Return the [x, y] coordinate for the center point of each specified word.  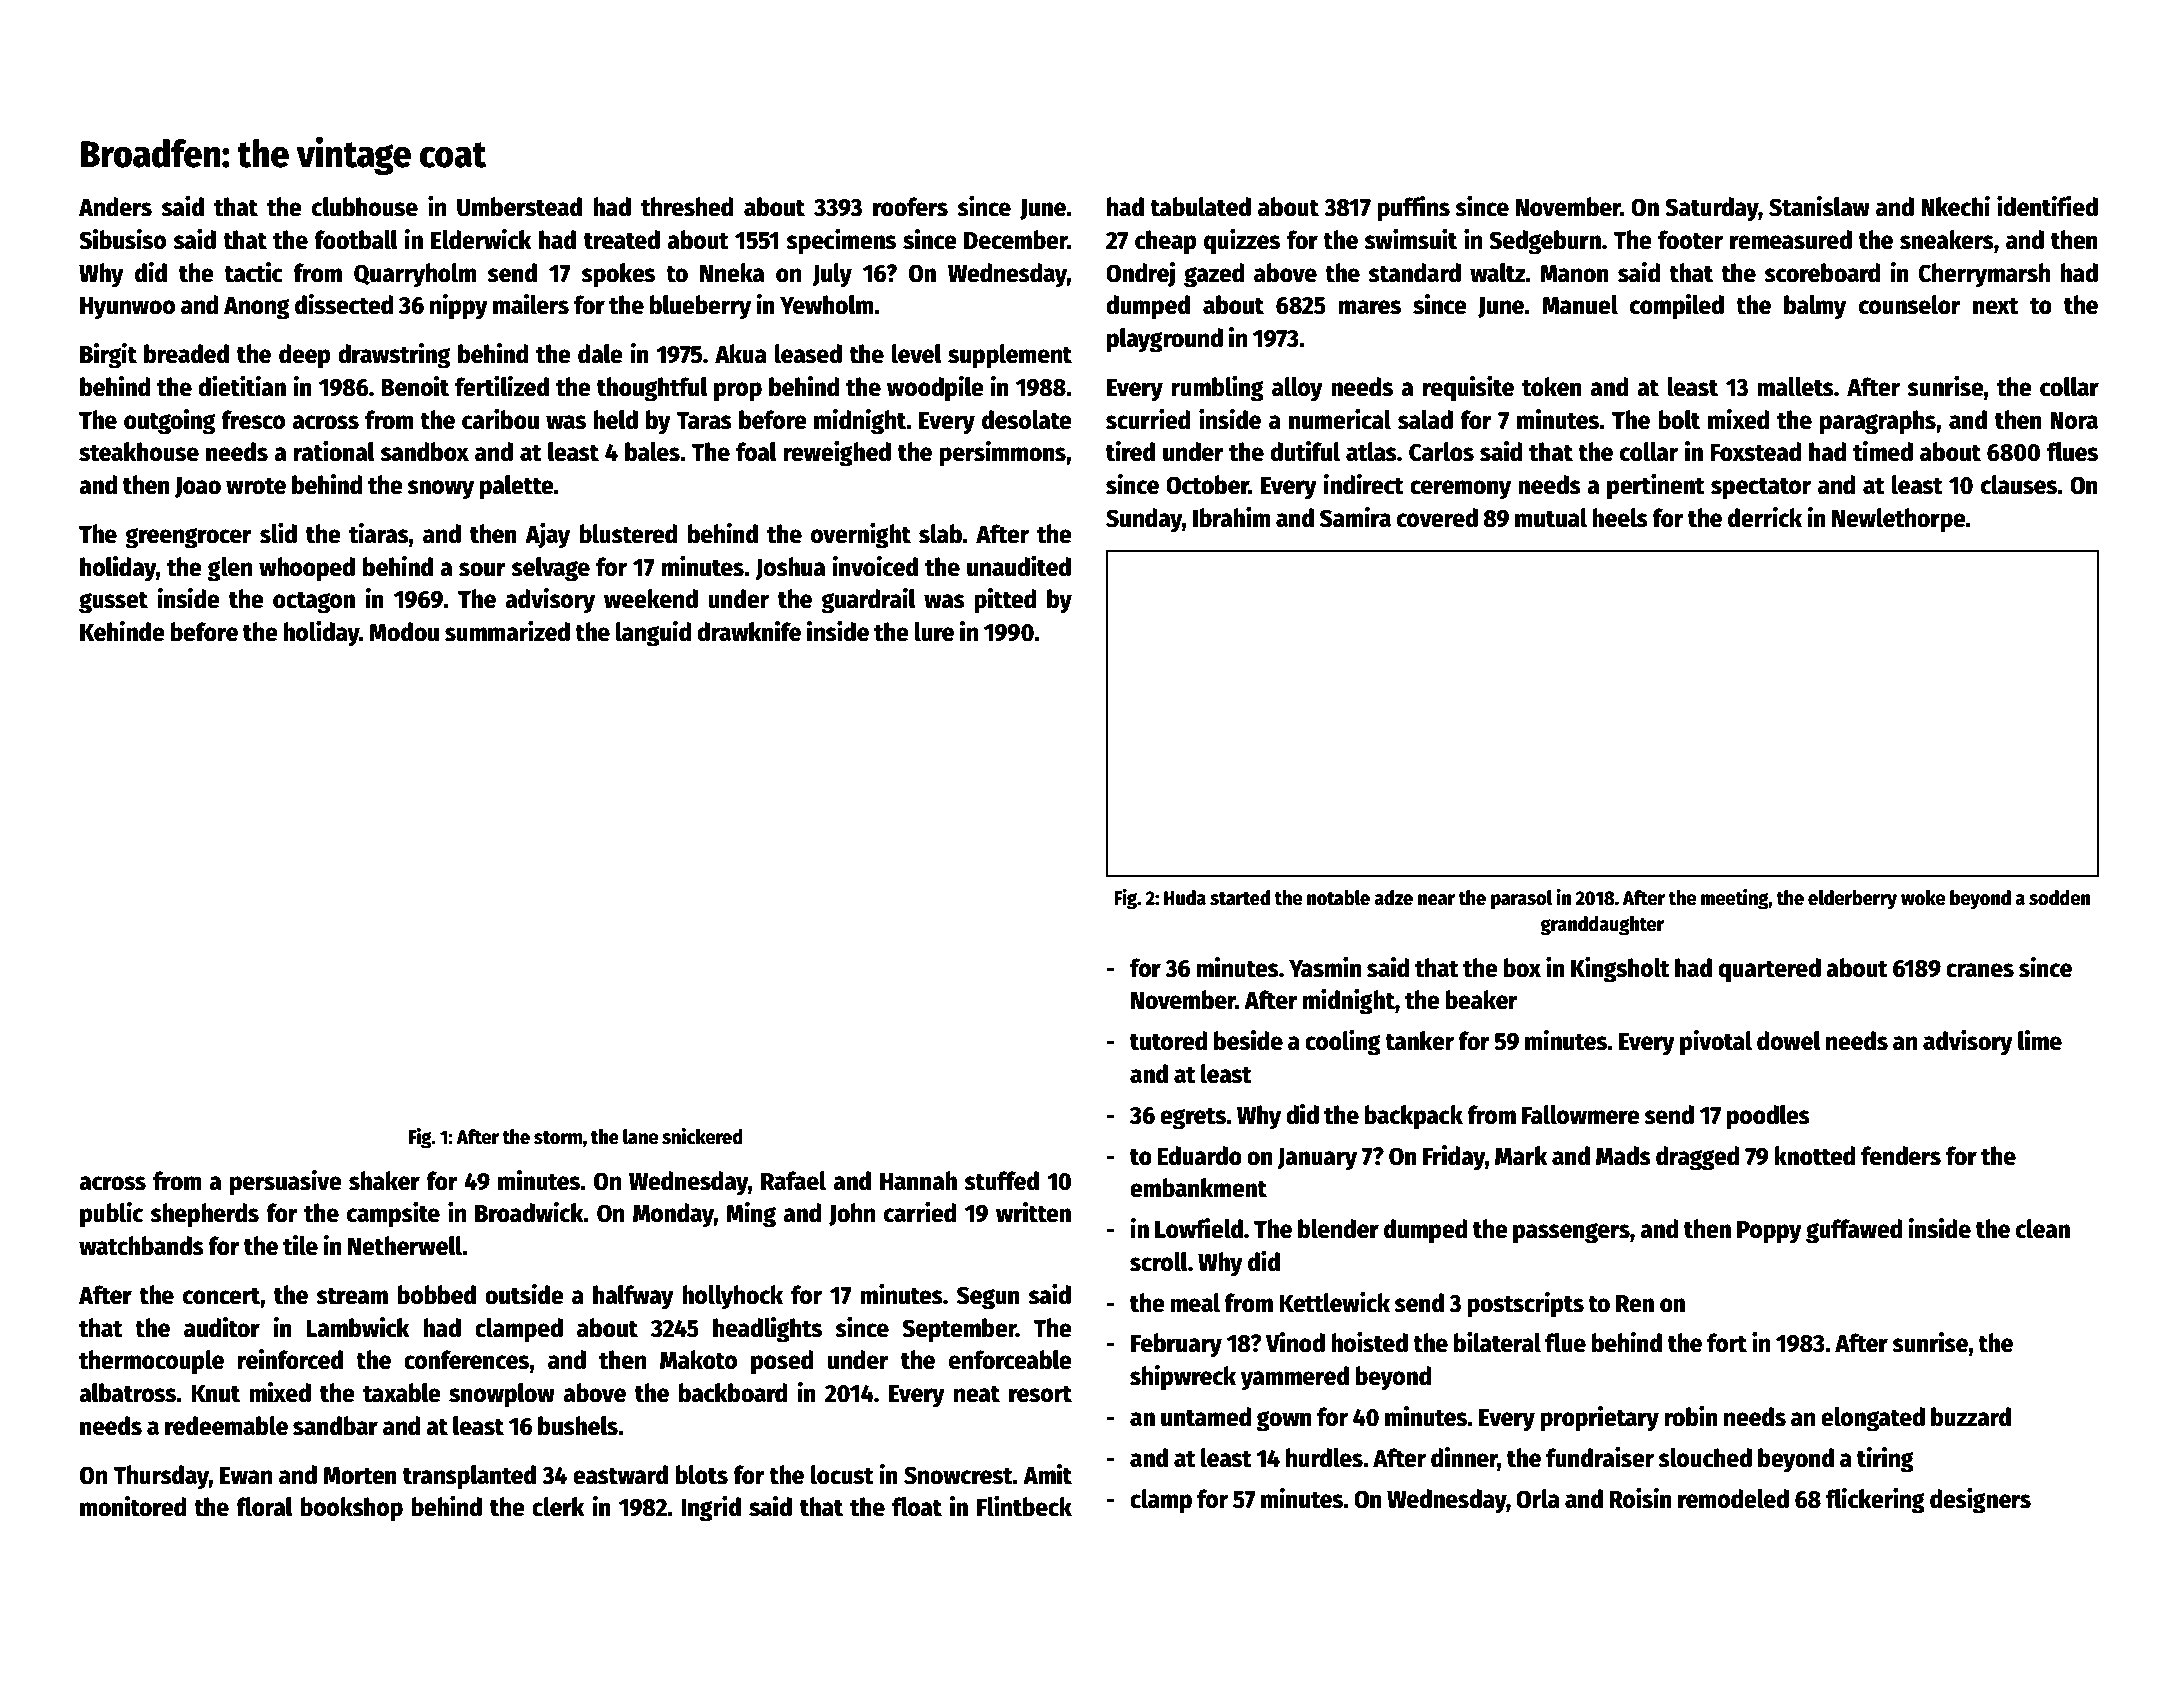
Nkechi [1955, 206]
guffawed [1854, 1231]
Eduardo [1199, 1156]
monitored [133, 1506]
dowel [1789, 1041]
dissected [344, 304]
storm [558, 1138]
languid [653, 634]
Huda [1185, 898]
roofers [910, 207]
